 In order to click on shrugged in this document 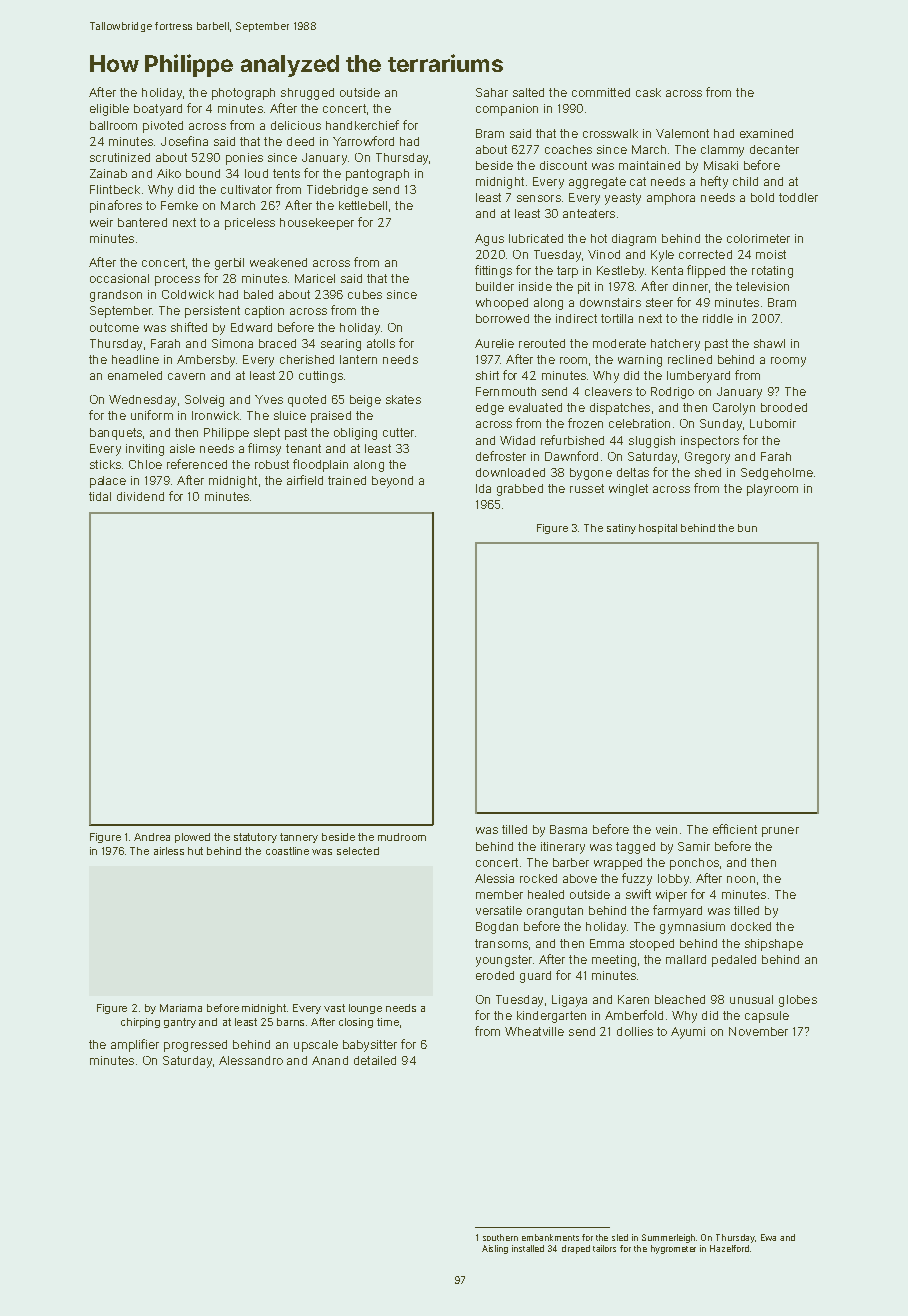, I will do `click(307, 94)`.
